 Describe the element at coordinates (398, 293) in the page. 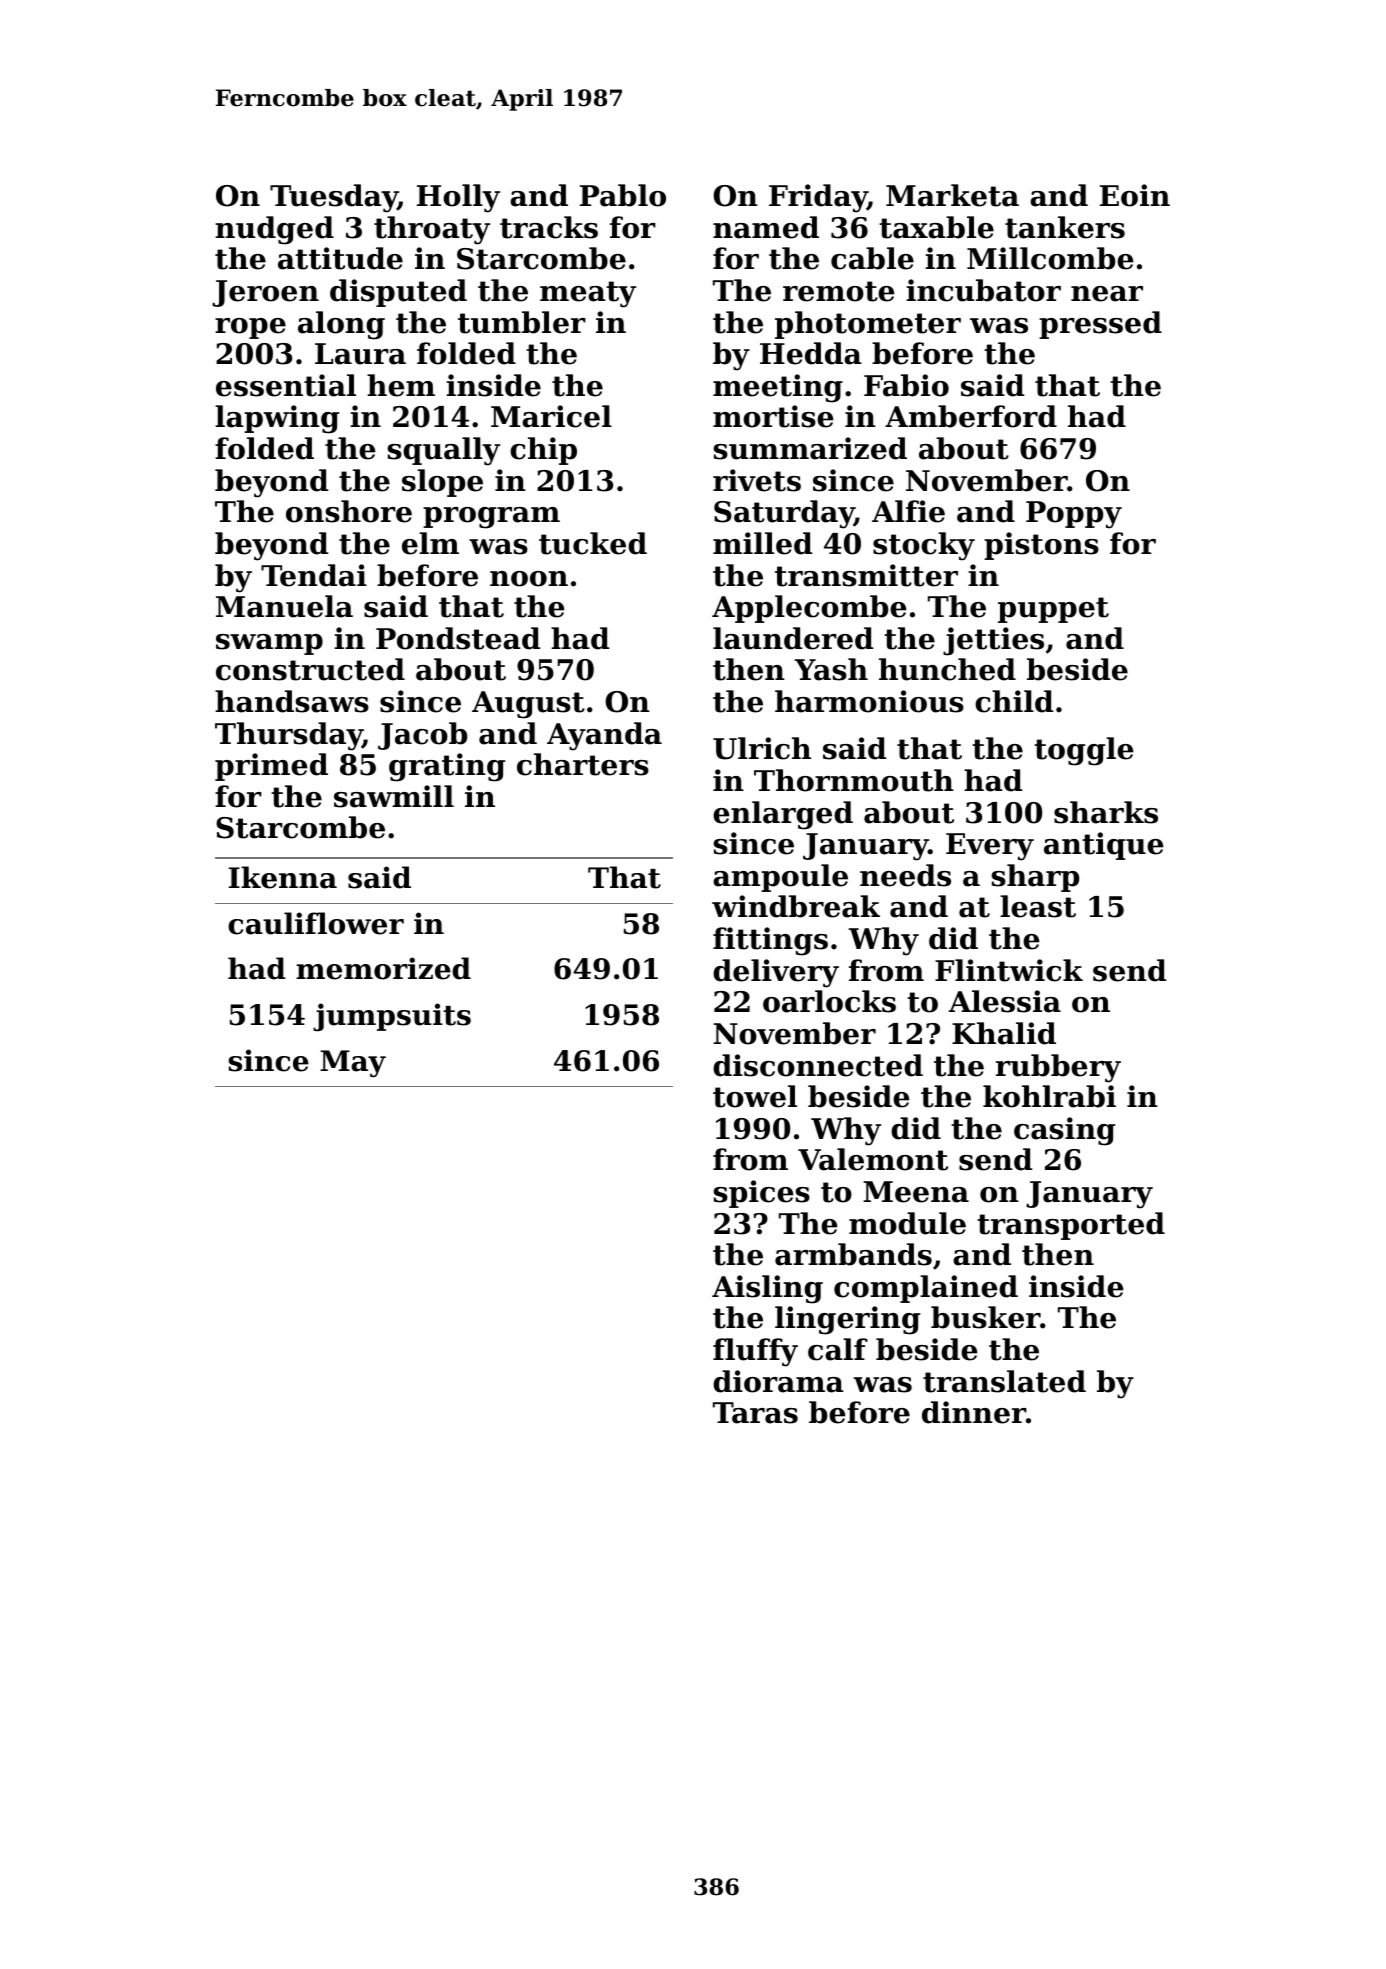

I see `disputed` at that location.
